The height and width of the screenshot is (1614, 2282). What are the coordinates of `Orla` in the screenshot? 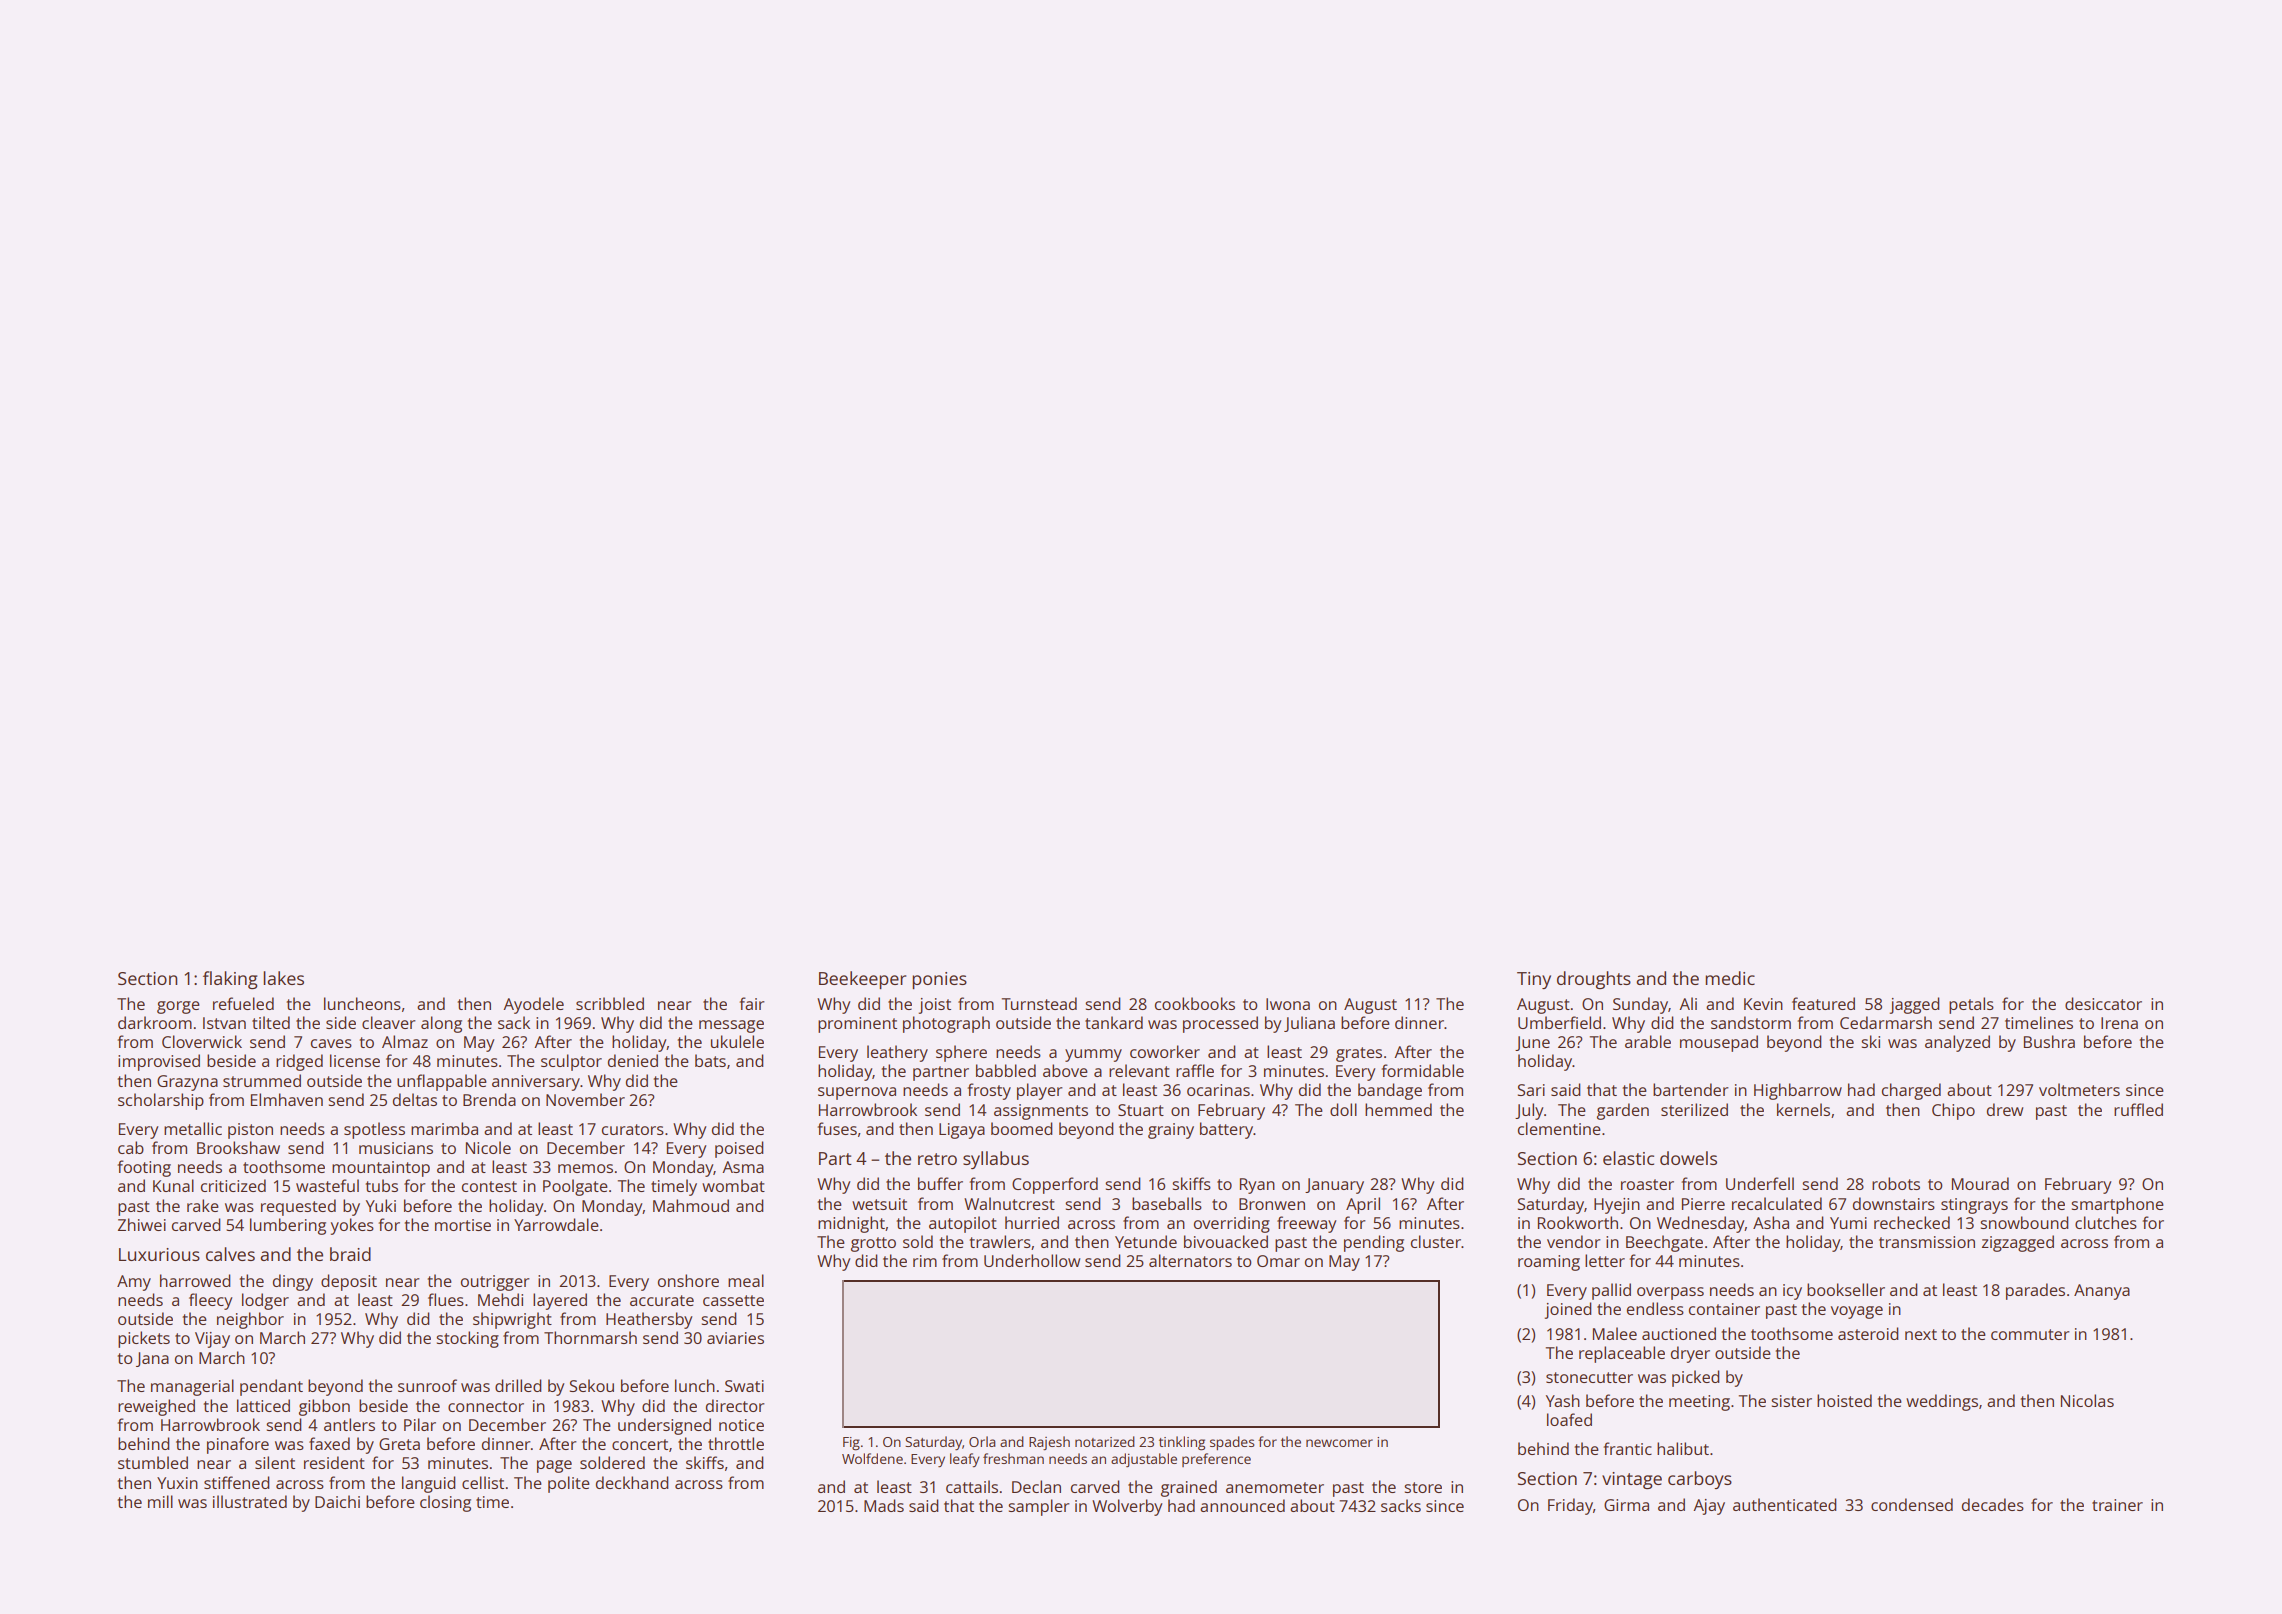 It's located at (982, 1441).
